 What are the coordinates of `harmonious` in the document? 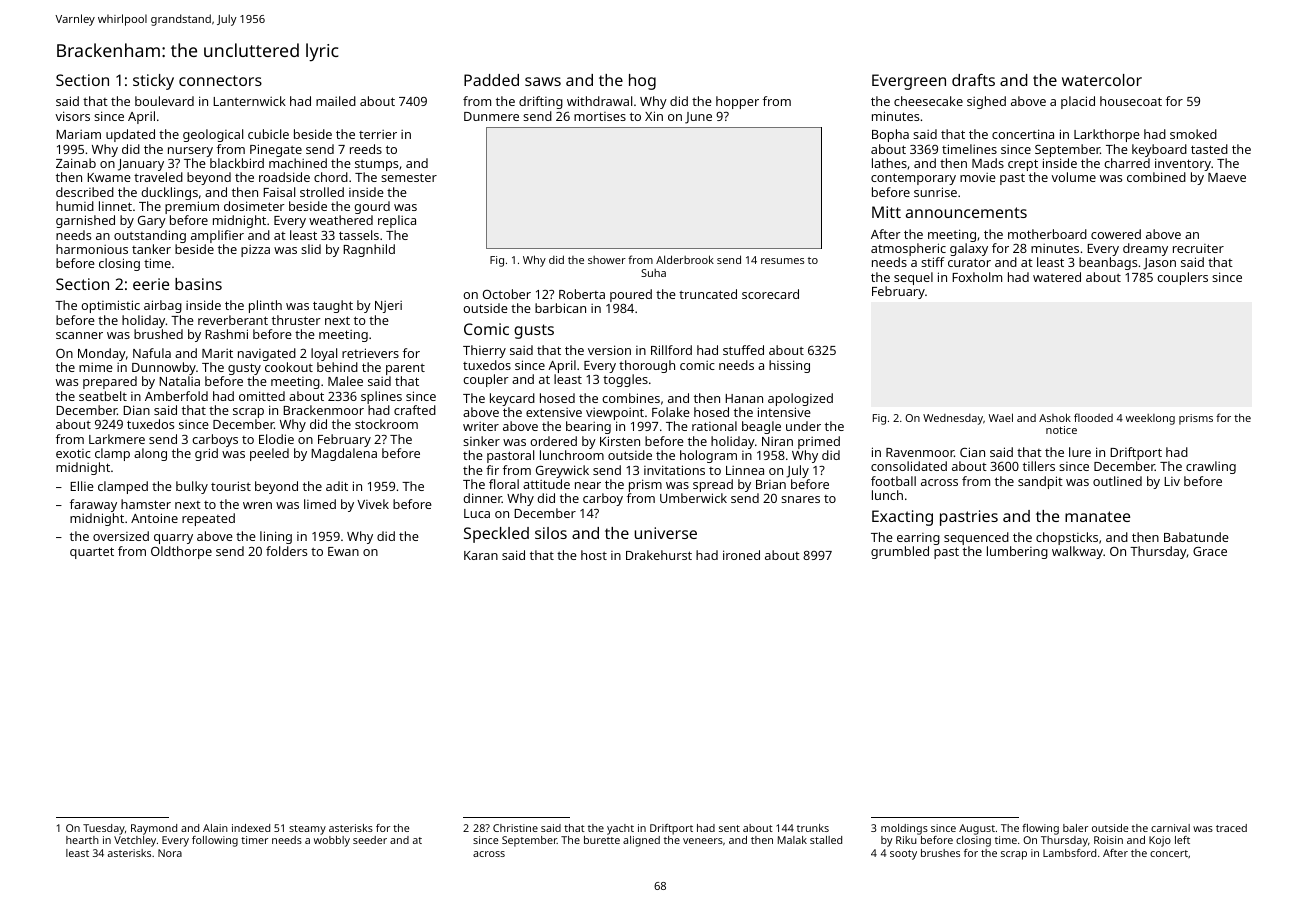 It's located at (92, 249).
